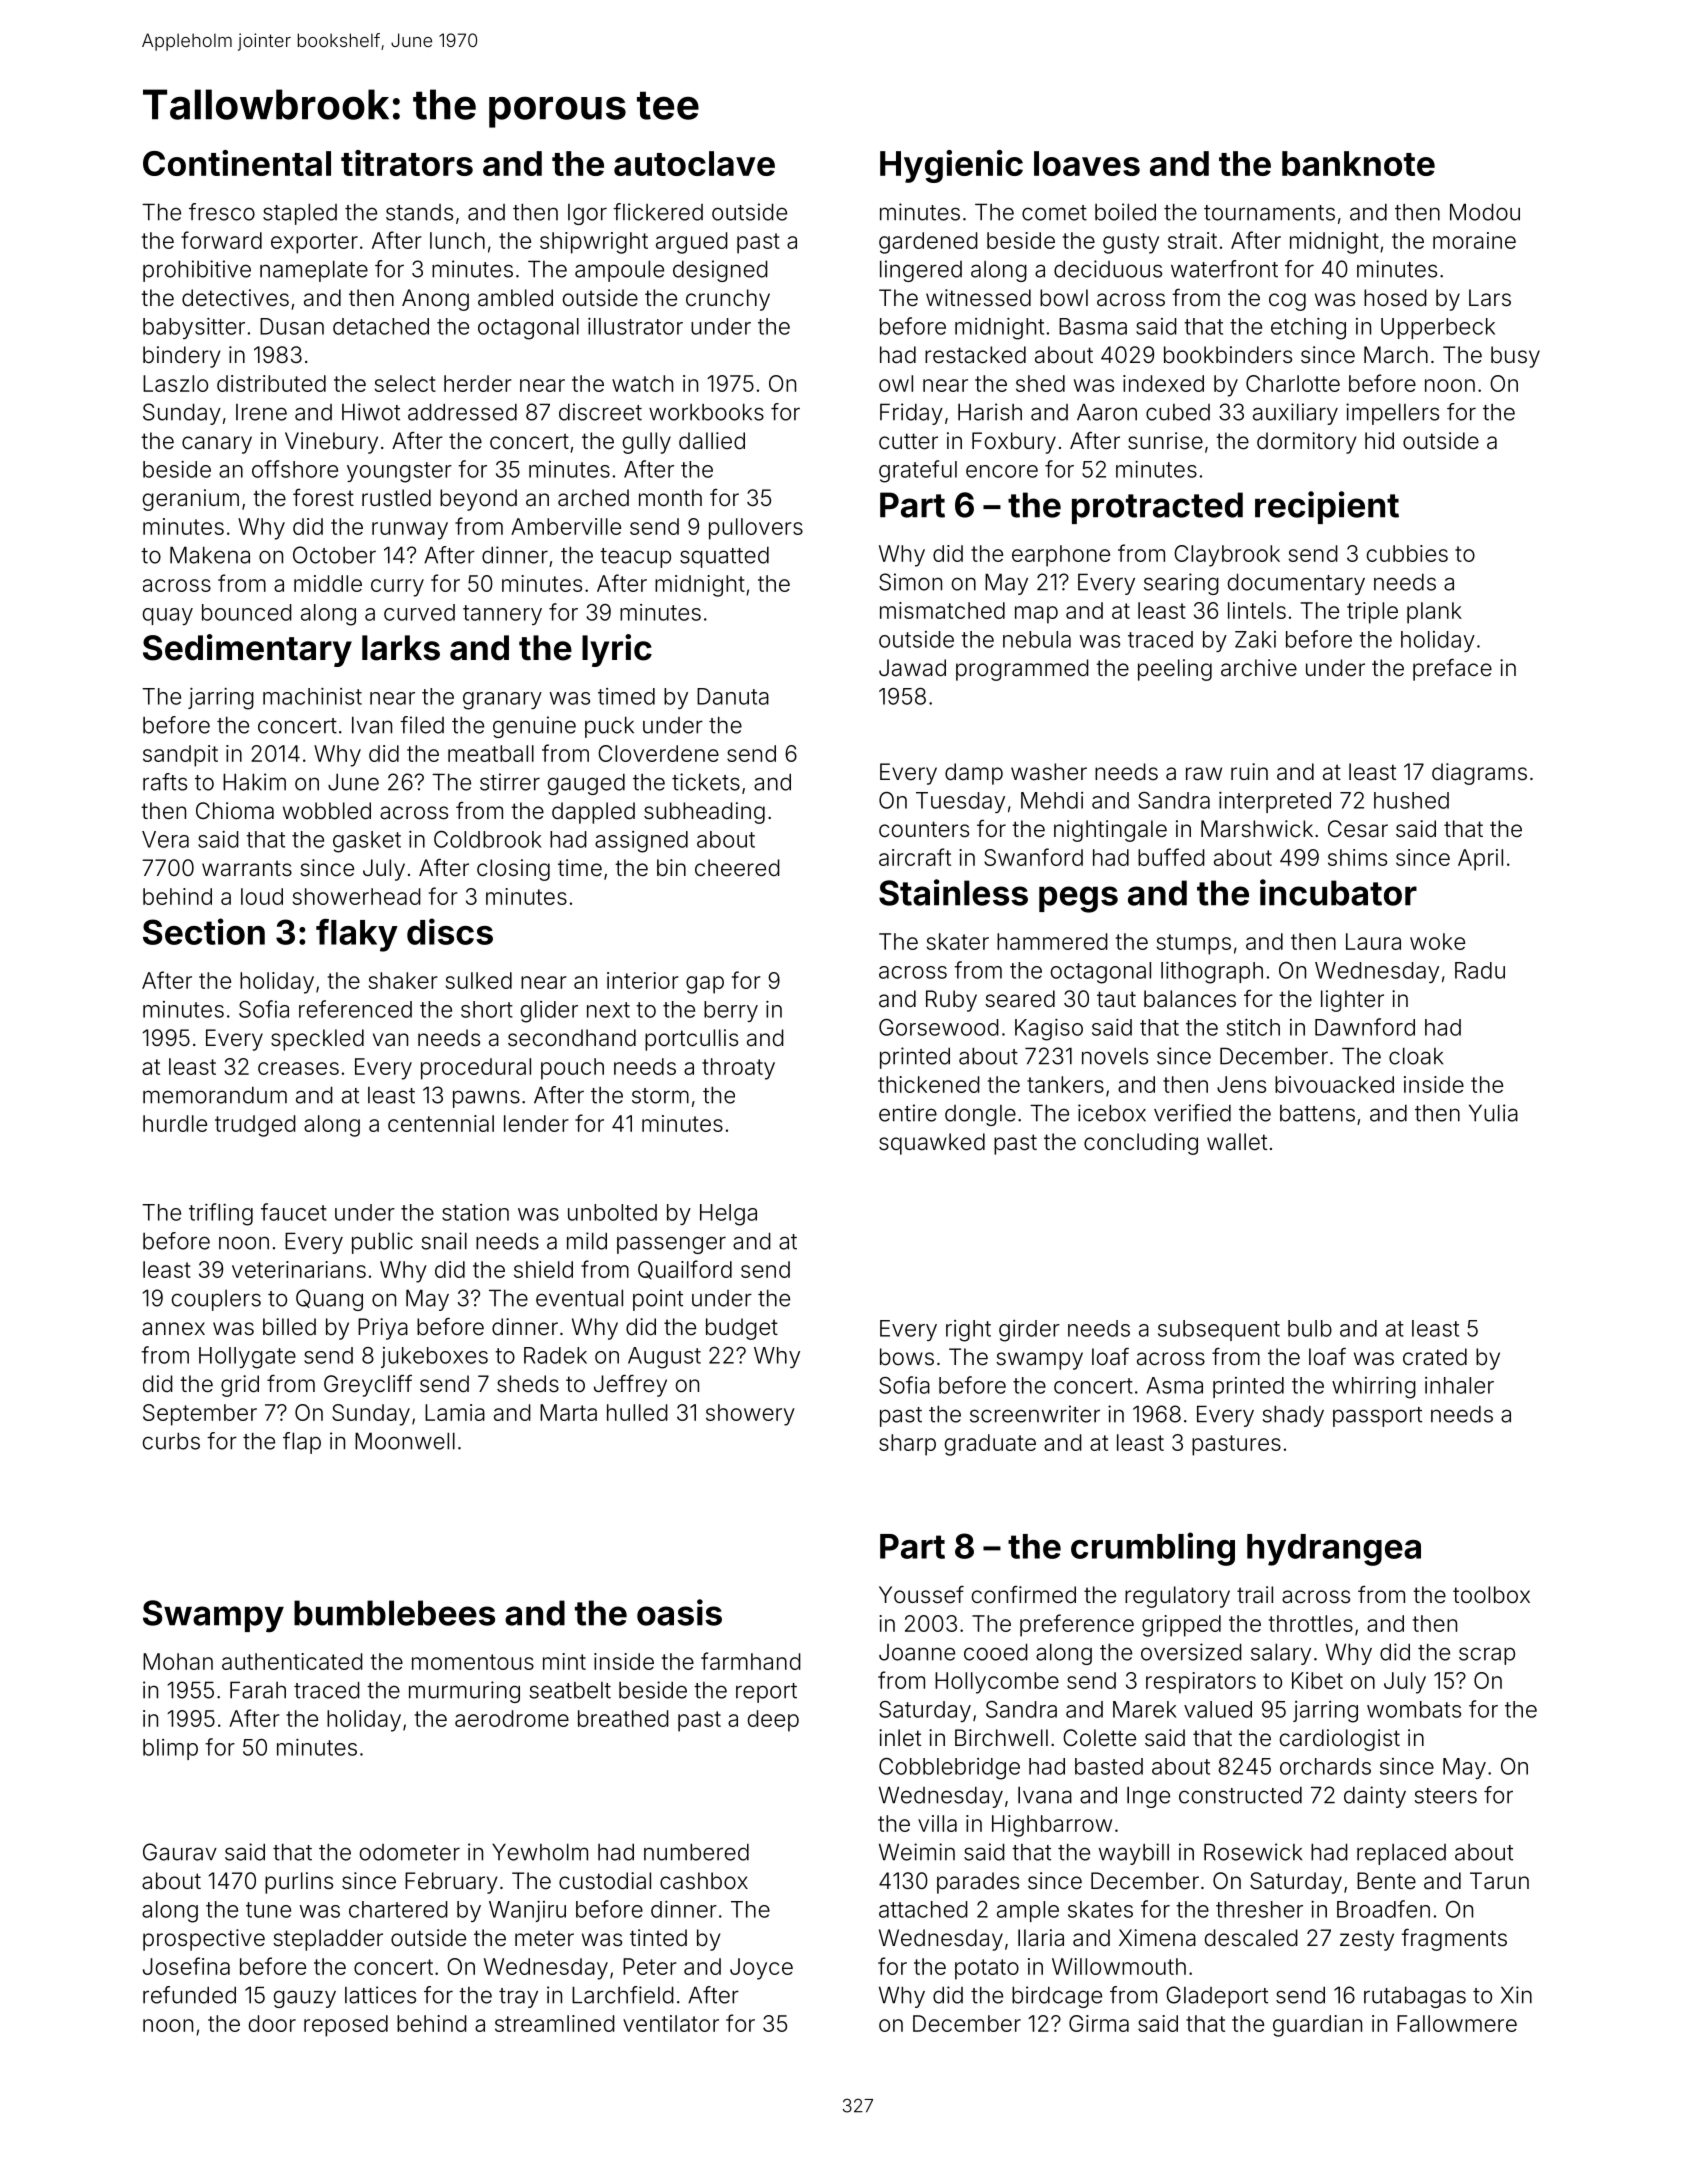 The height and width of the screenshot is (2178, 1683). Describe the element at coordinates (728, 1215) in the screenshot. I see `Helga` at that location.
